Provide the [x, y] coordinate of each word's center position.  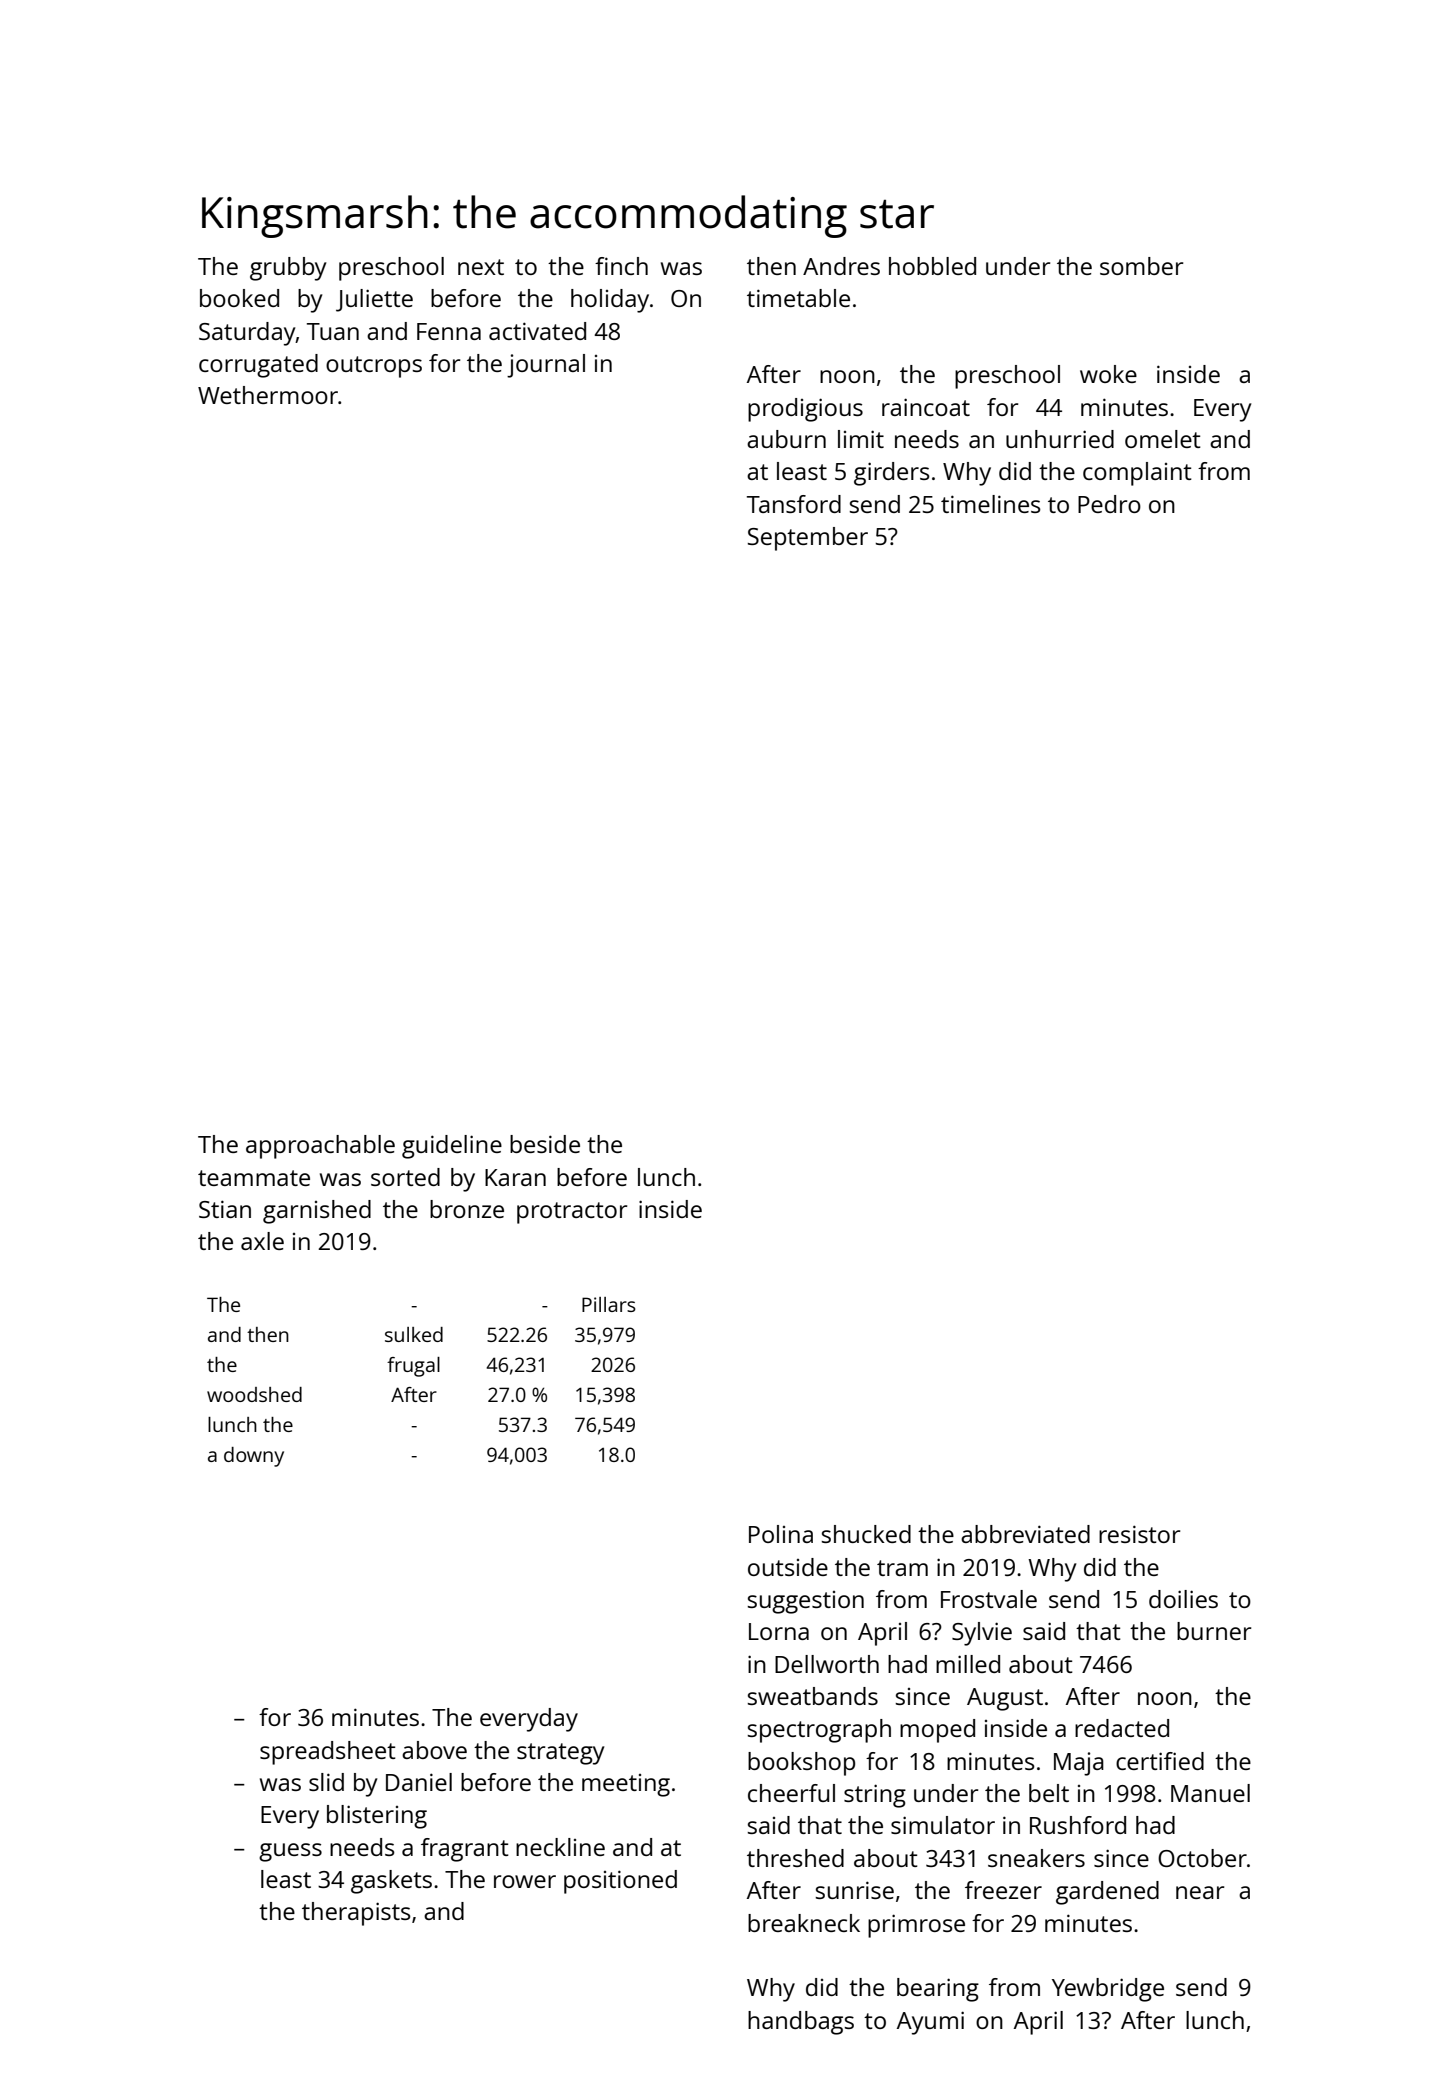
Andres [841, 266]
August [1005, 1699]
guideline [452, 1147]
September [808, 539]
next [481, 267]
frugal [413, 1367]
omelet [1163, 439]
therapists [356, 1914]
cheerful [791, 1793]
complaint [1137, 474]
